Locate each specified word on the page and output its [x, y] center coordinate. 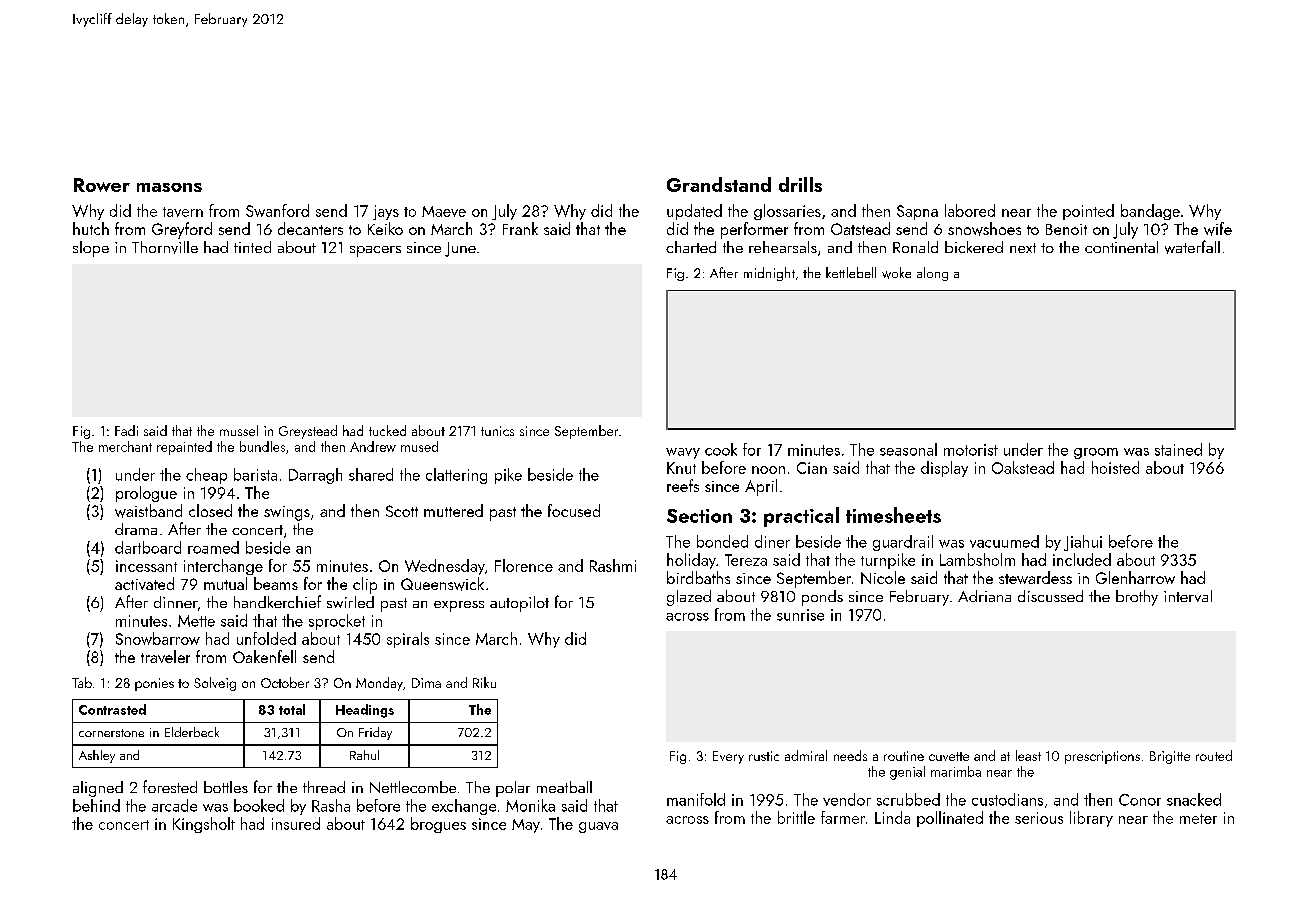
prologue [146, 494]
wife [1218, 229]
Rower [102, 185]
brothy [1137, 598]
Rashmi [613, 565]
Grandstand [719, 184]
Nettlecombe [413, 787]
